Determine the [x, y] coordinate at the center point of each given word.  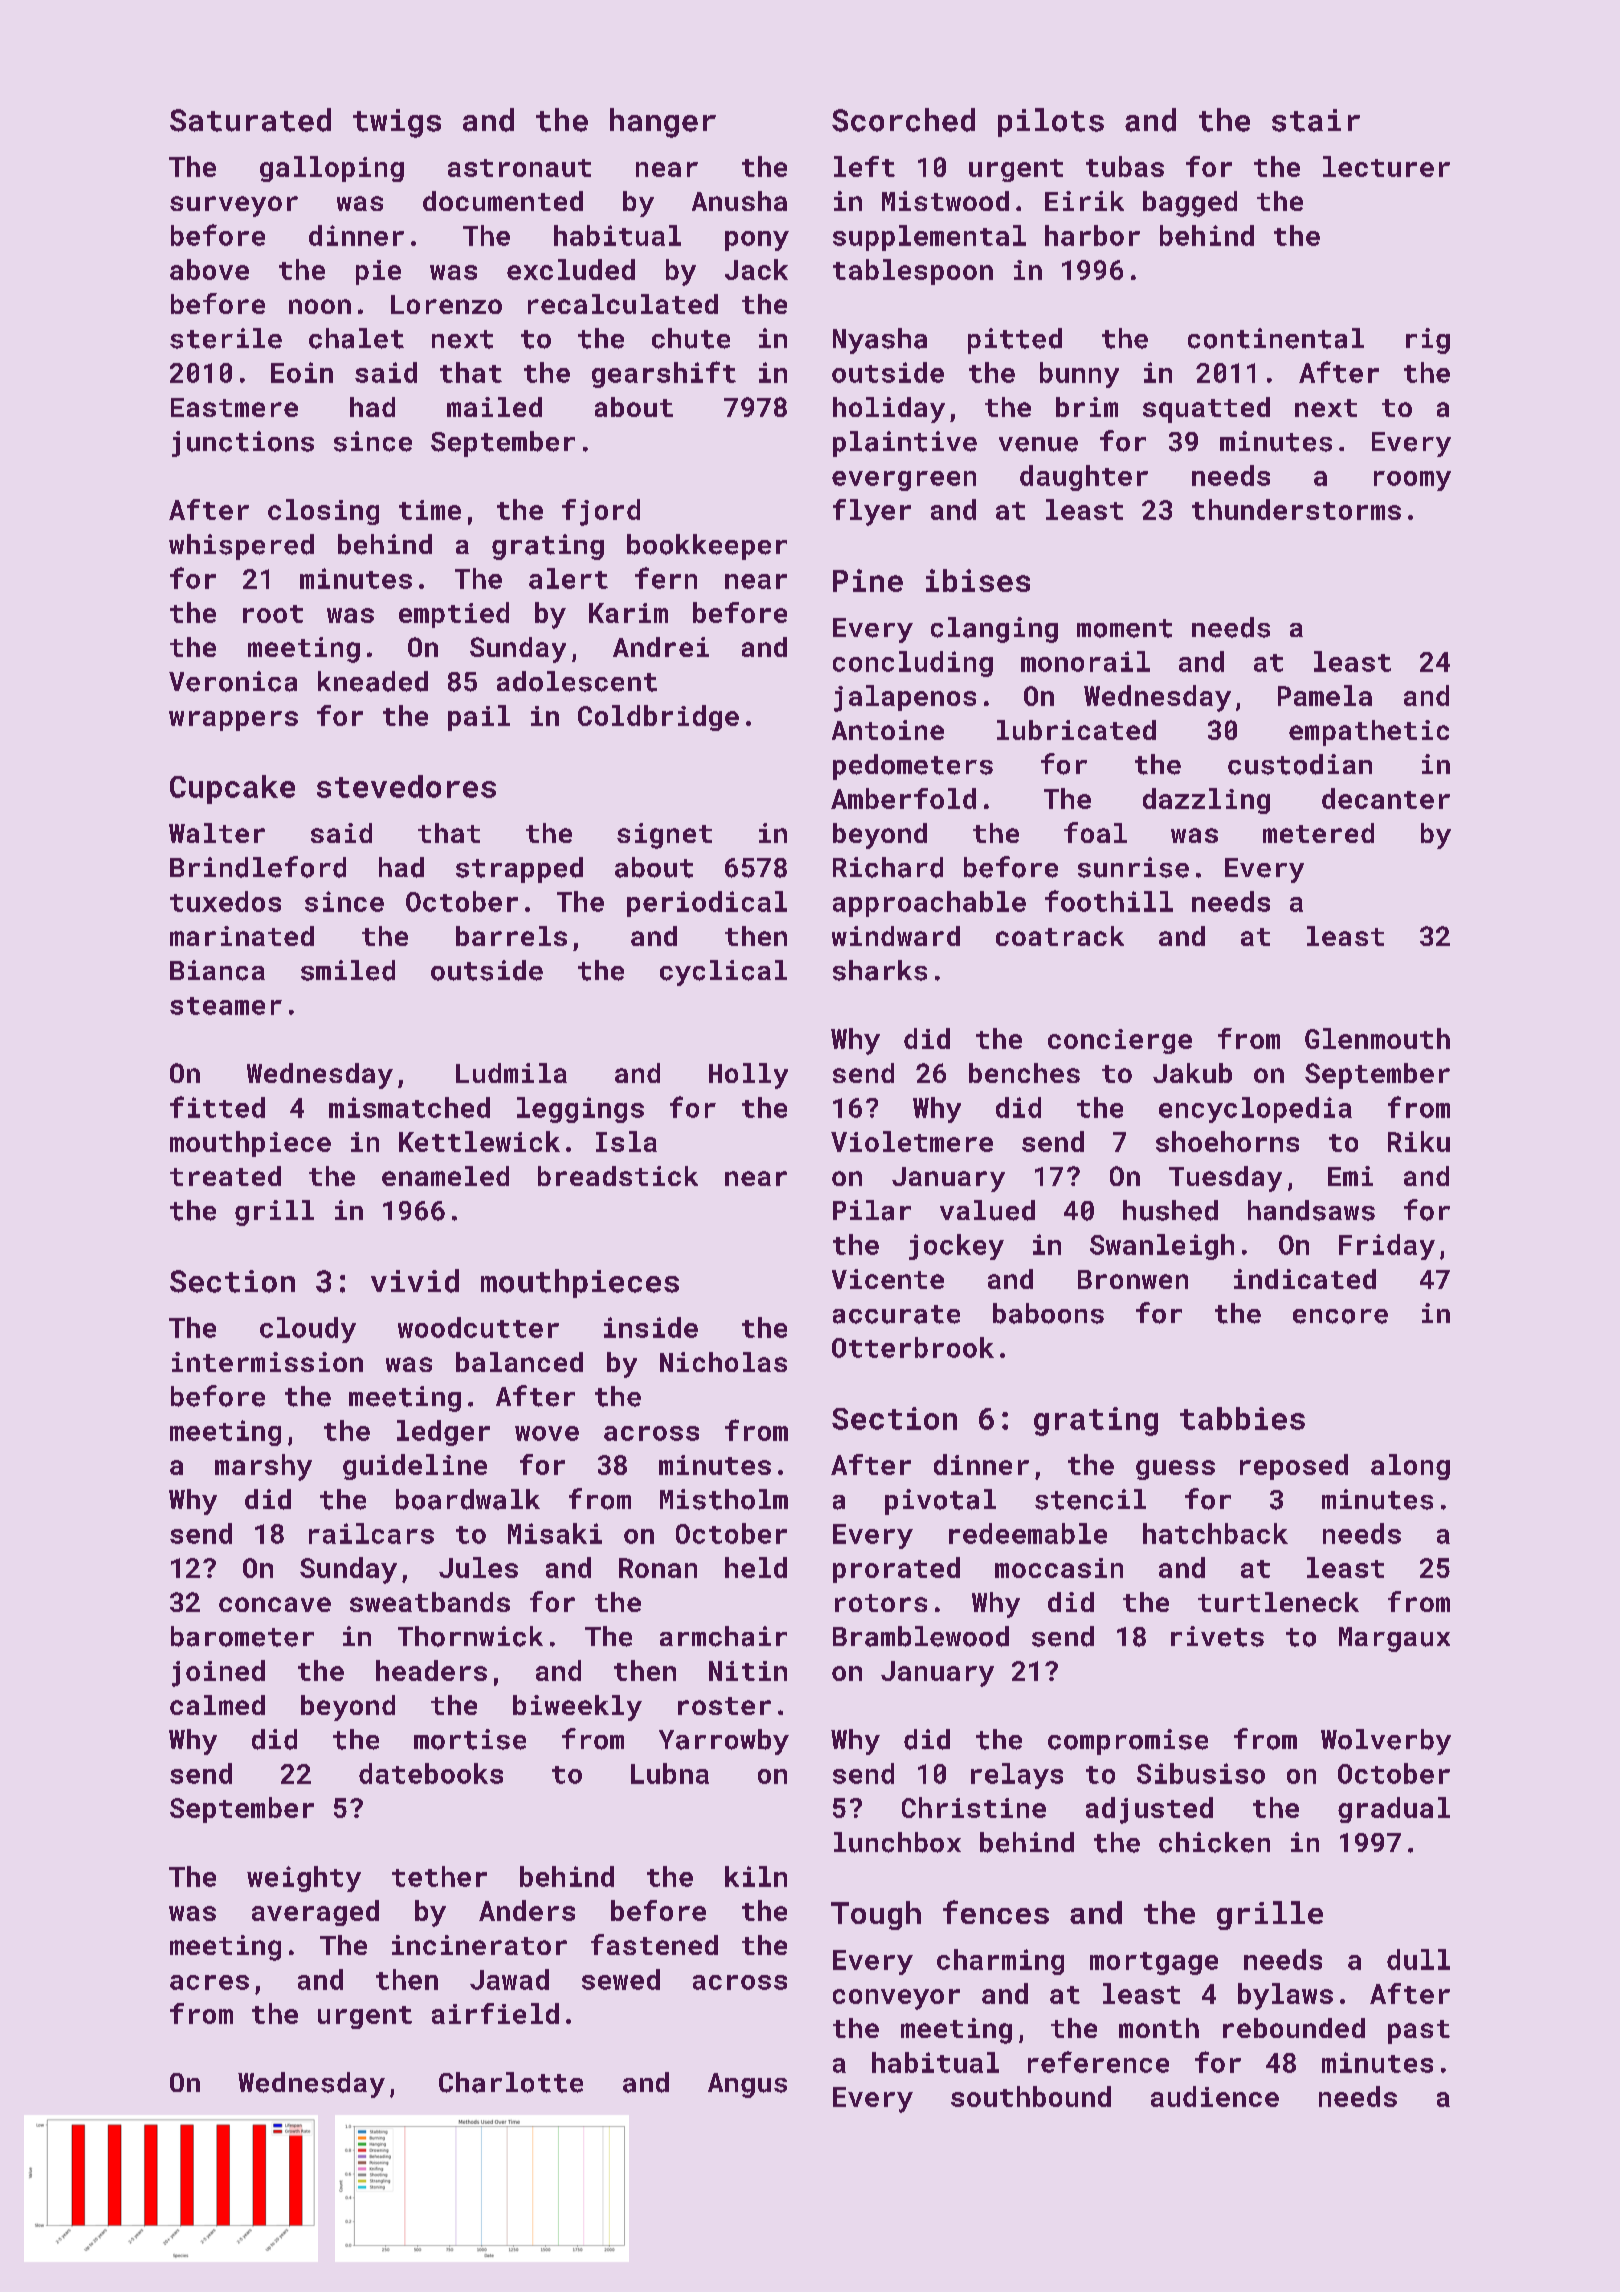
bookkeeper [707, 547]
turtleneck [1278, 1602]
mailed [494, 407]
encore [1340, 1316]
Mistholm [724, 1499]
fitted [217, 1107]
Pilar [872, 1210]
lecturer [1386, 166]
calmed [217, 1705]
